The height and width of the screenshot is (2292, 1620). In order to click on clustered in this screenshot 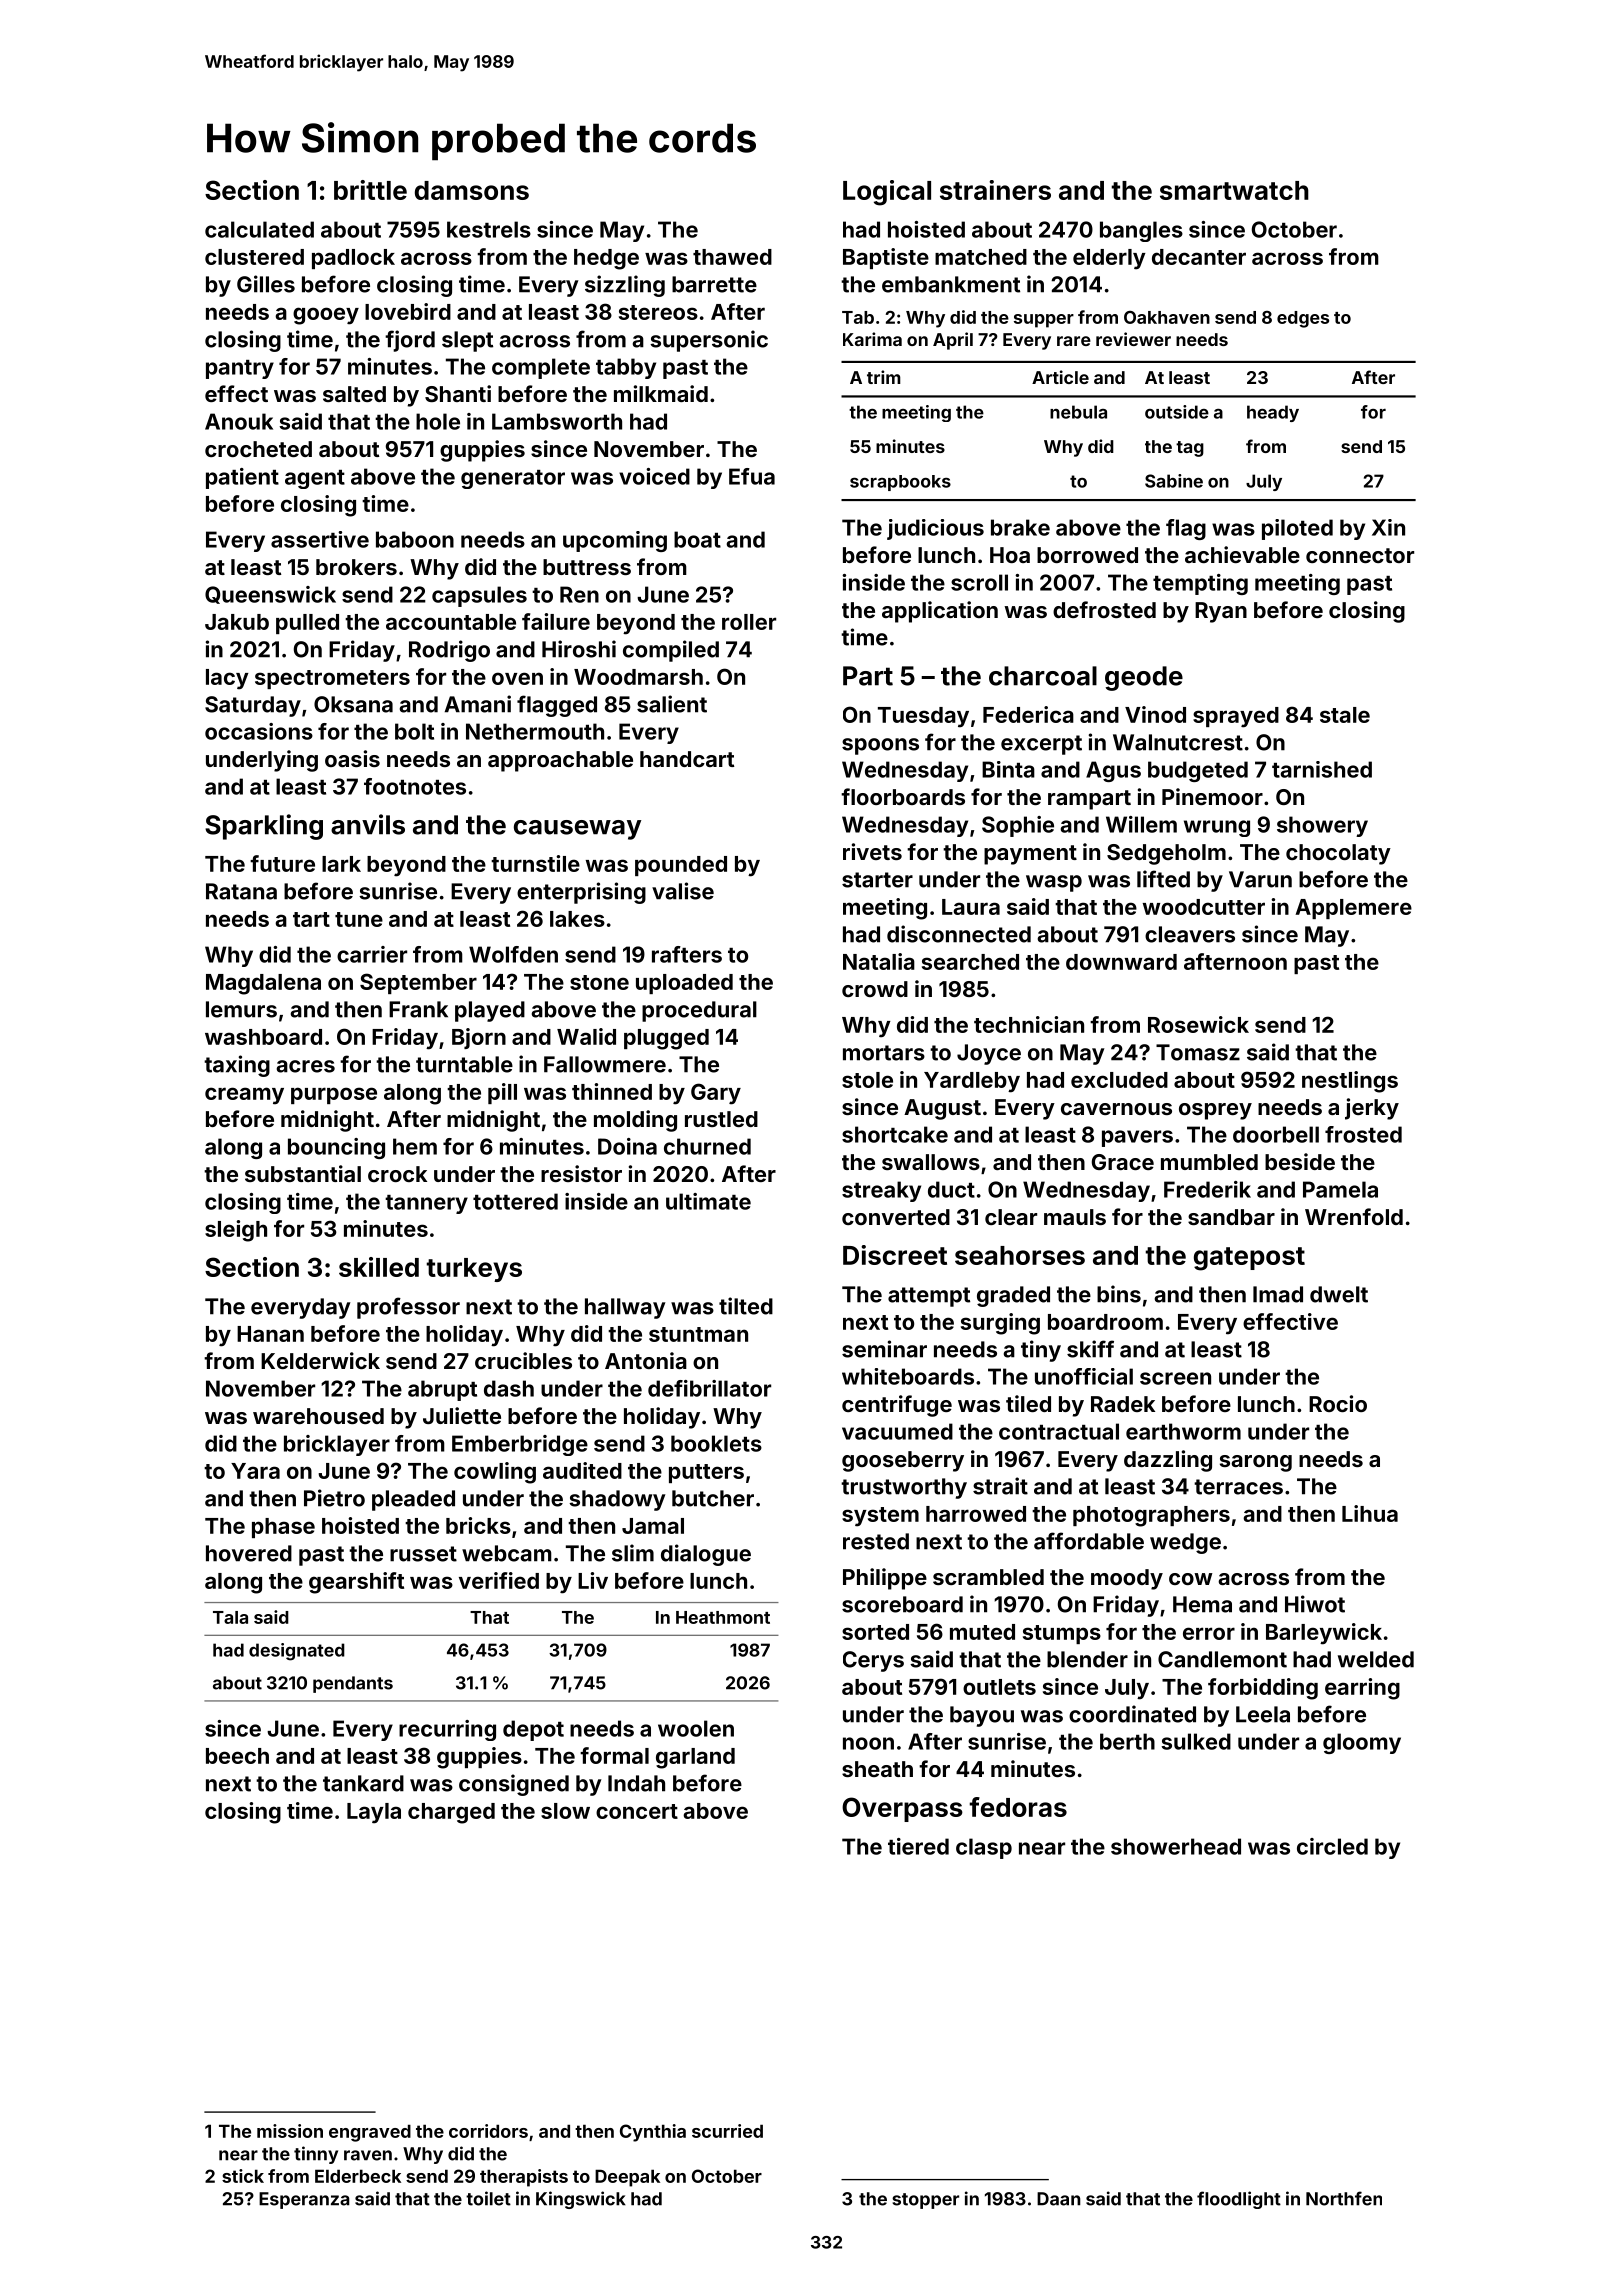, I will do `click(254, 257)`.
